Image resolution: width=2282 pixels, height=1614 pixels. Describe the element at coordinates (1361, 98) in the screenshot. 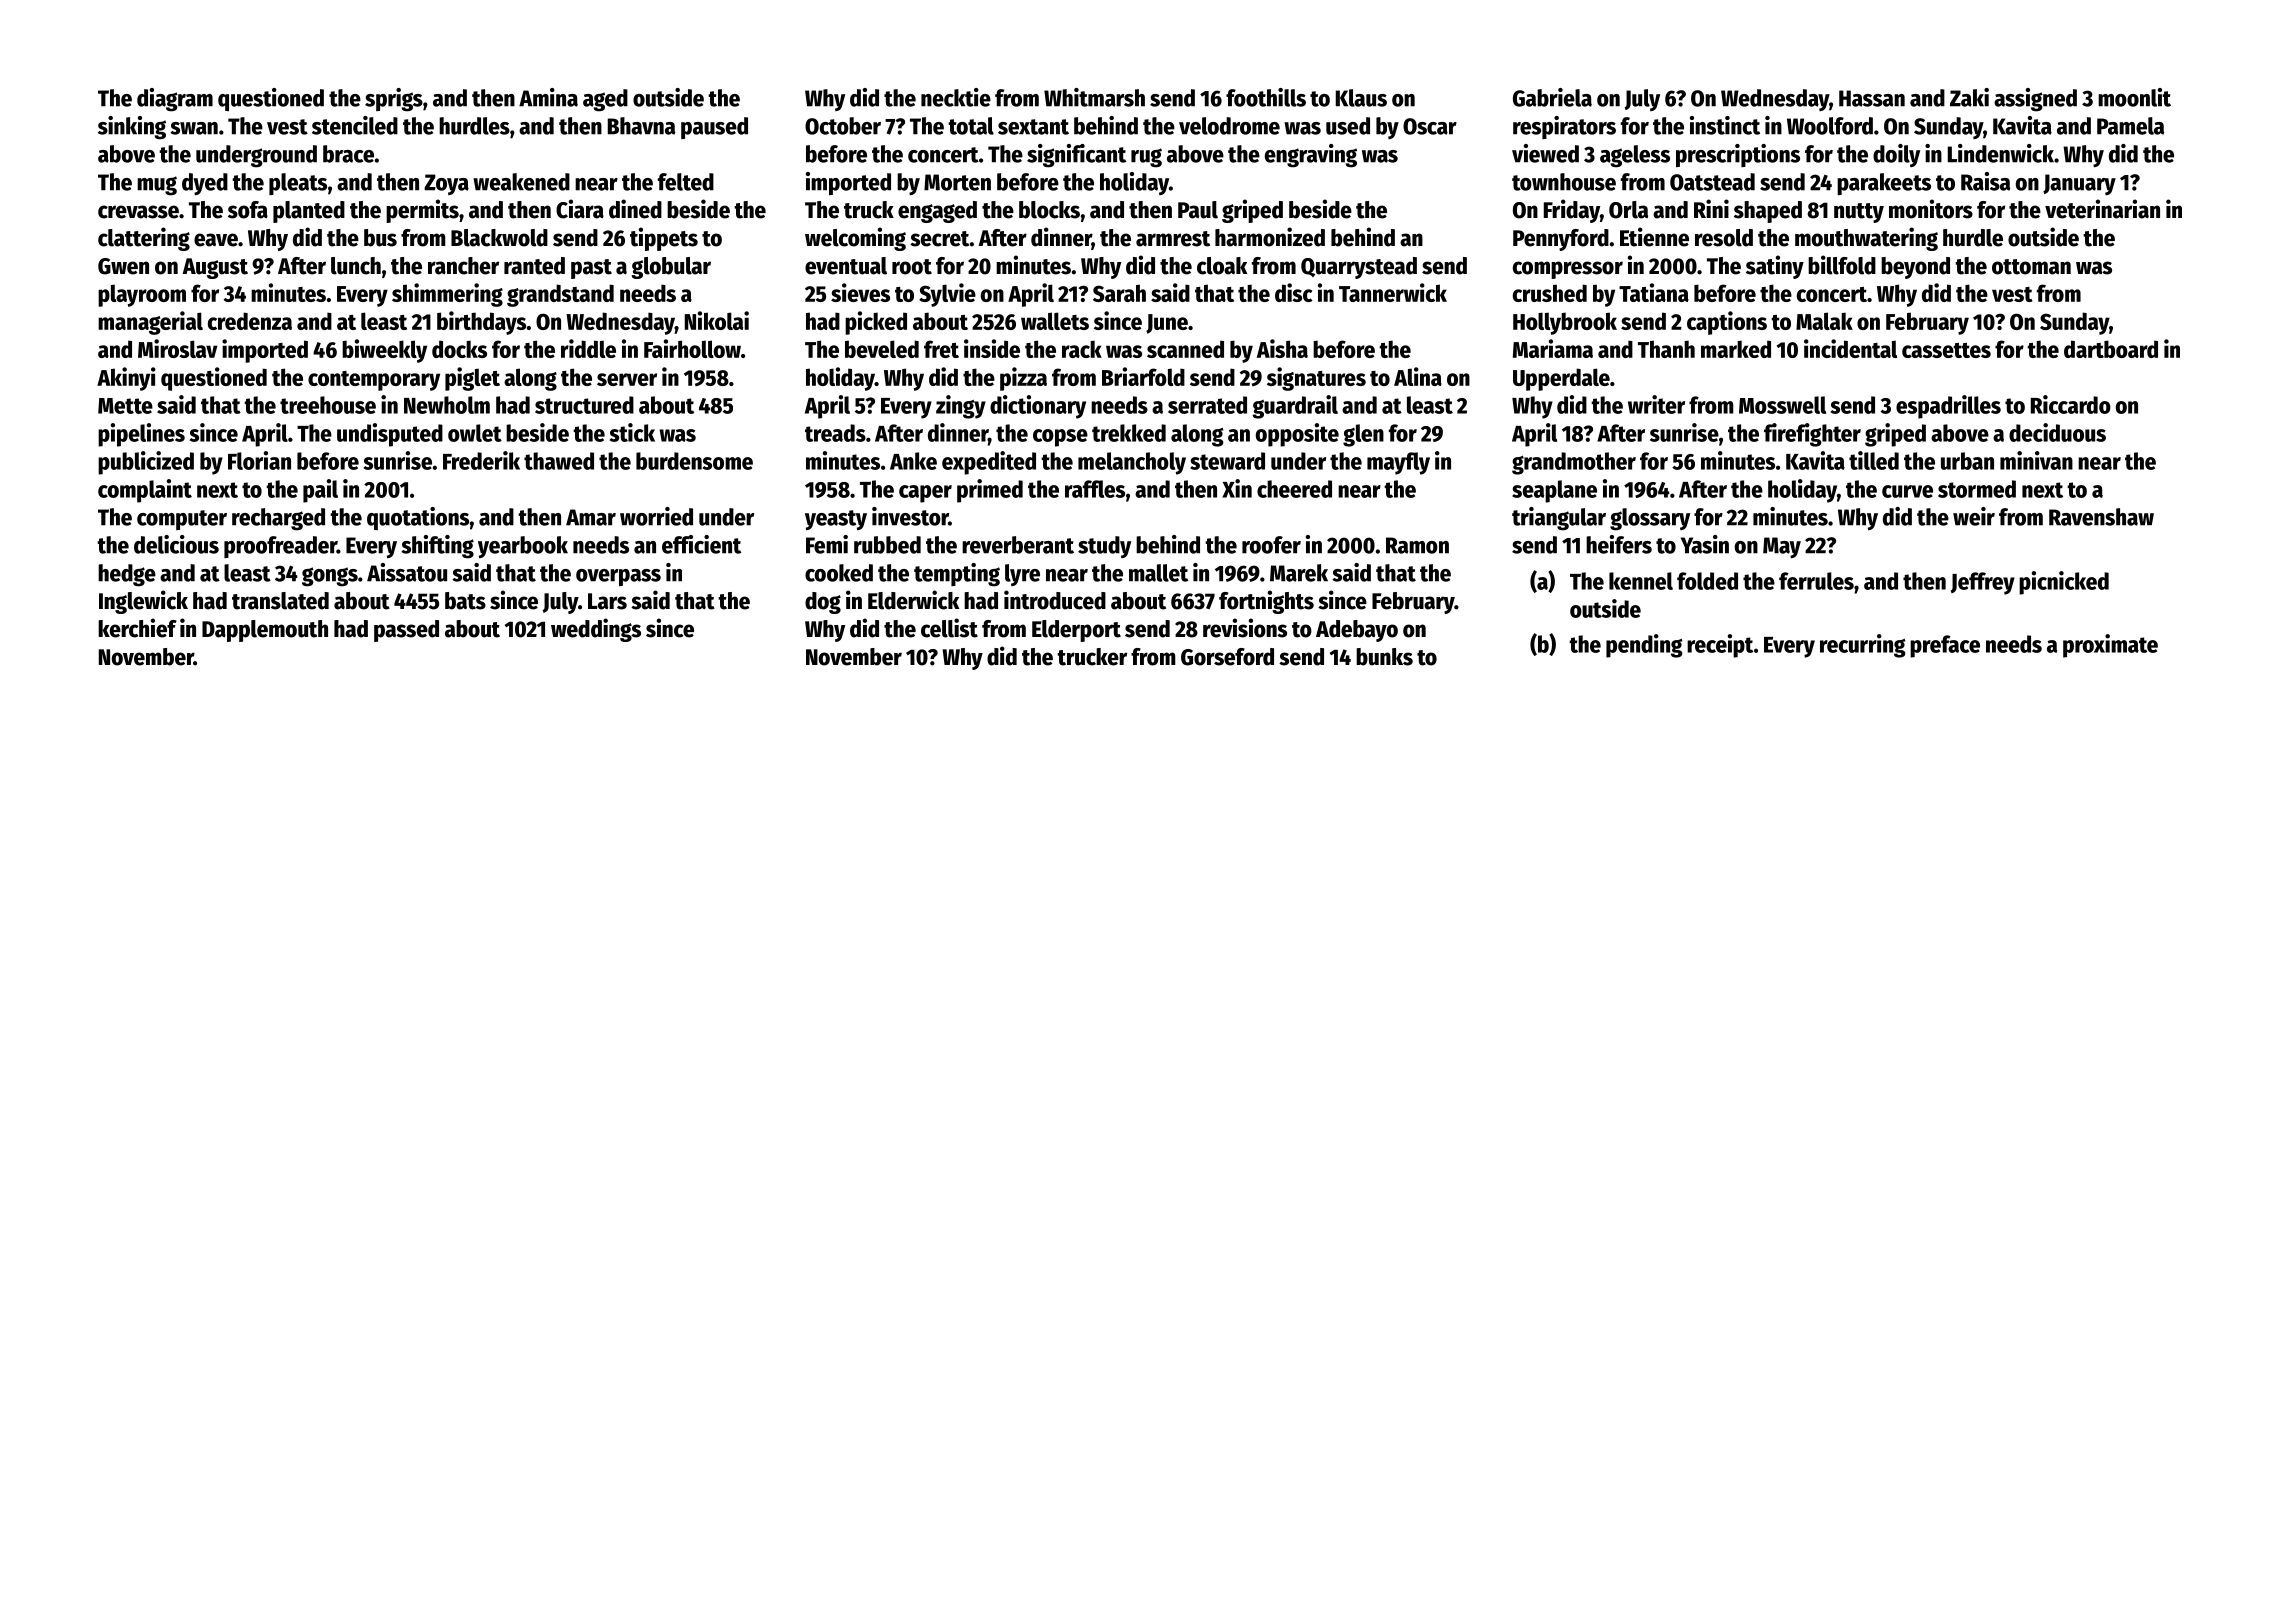

I see `Klaus` at that location.
